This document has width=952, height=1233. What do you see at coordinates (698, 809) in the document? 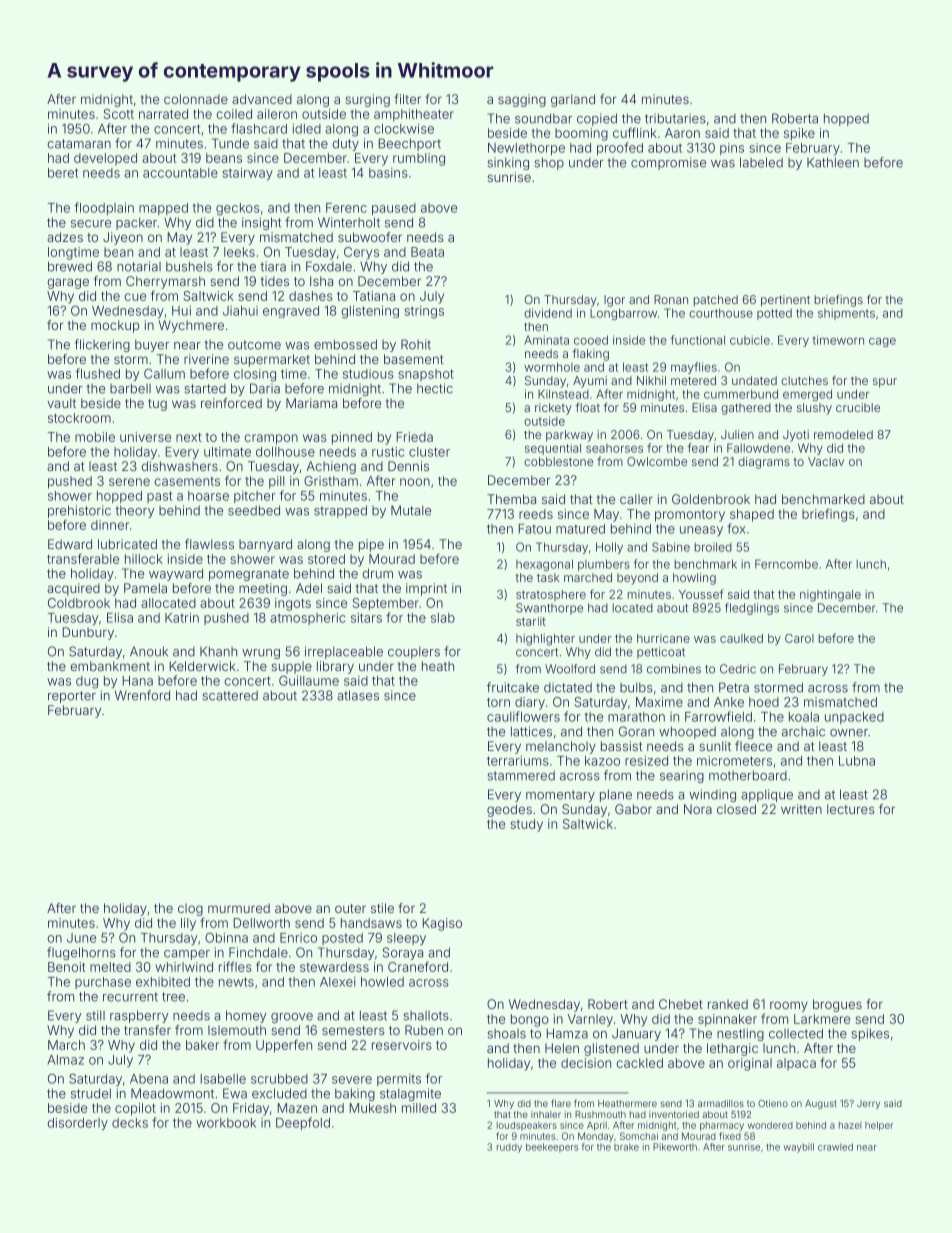
I see `Nora` at bounding box center [698, 809].
